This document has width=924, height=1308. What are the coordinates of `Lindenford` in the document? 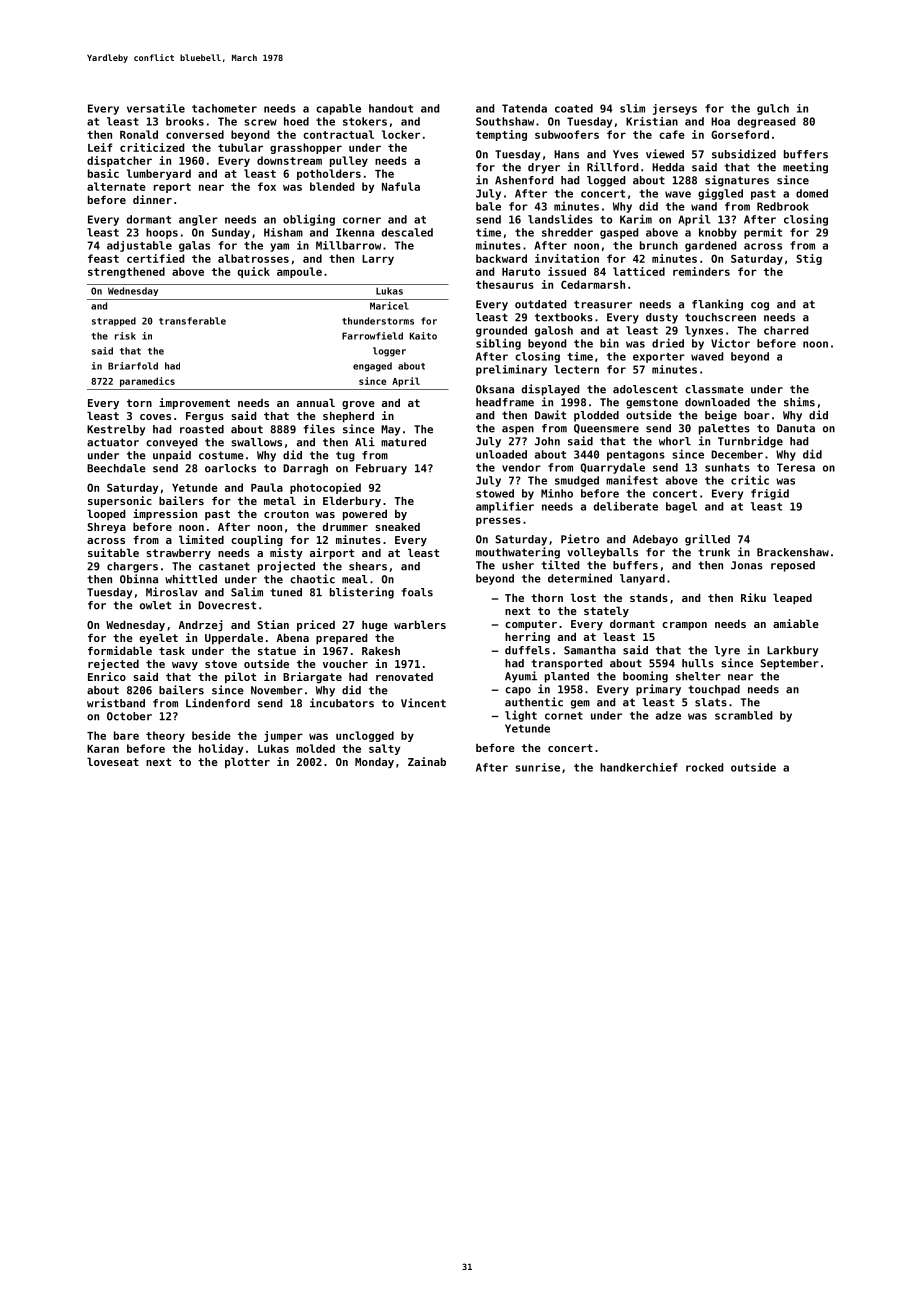 It's located at (218, 703).
